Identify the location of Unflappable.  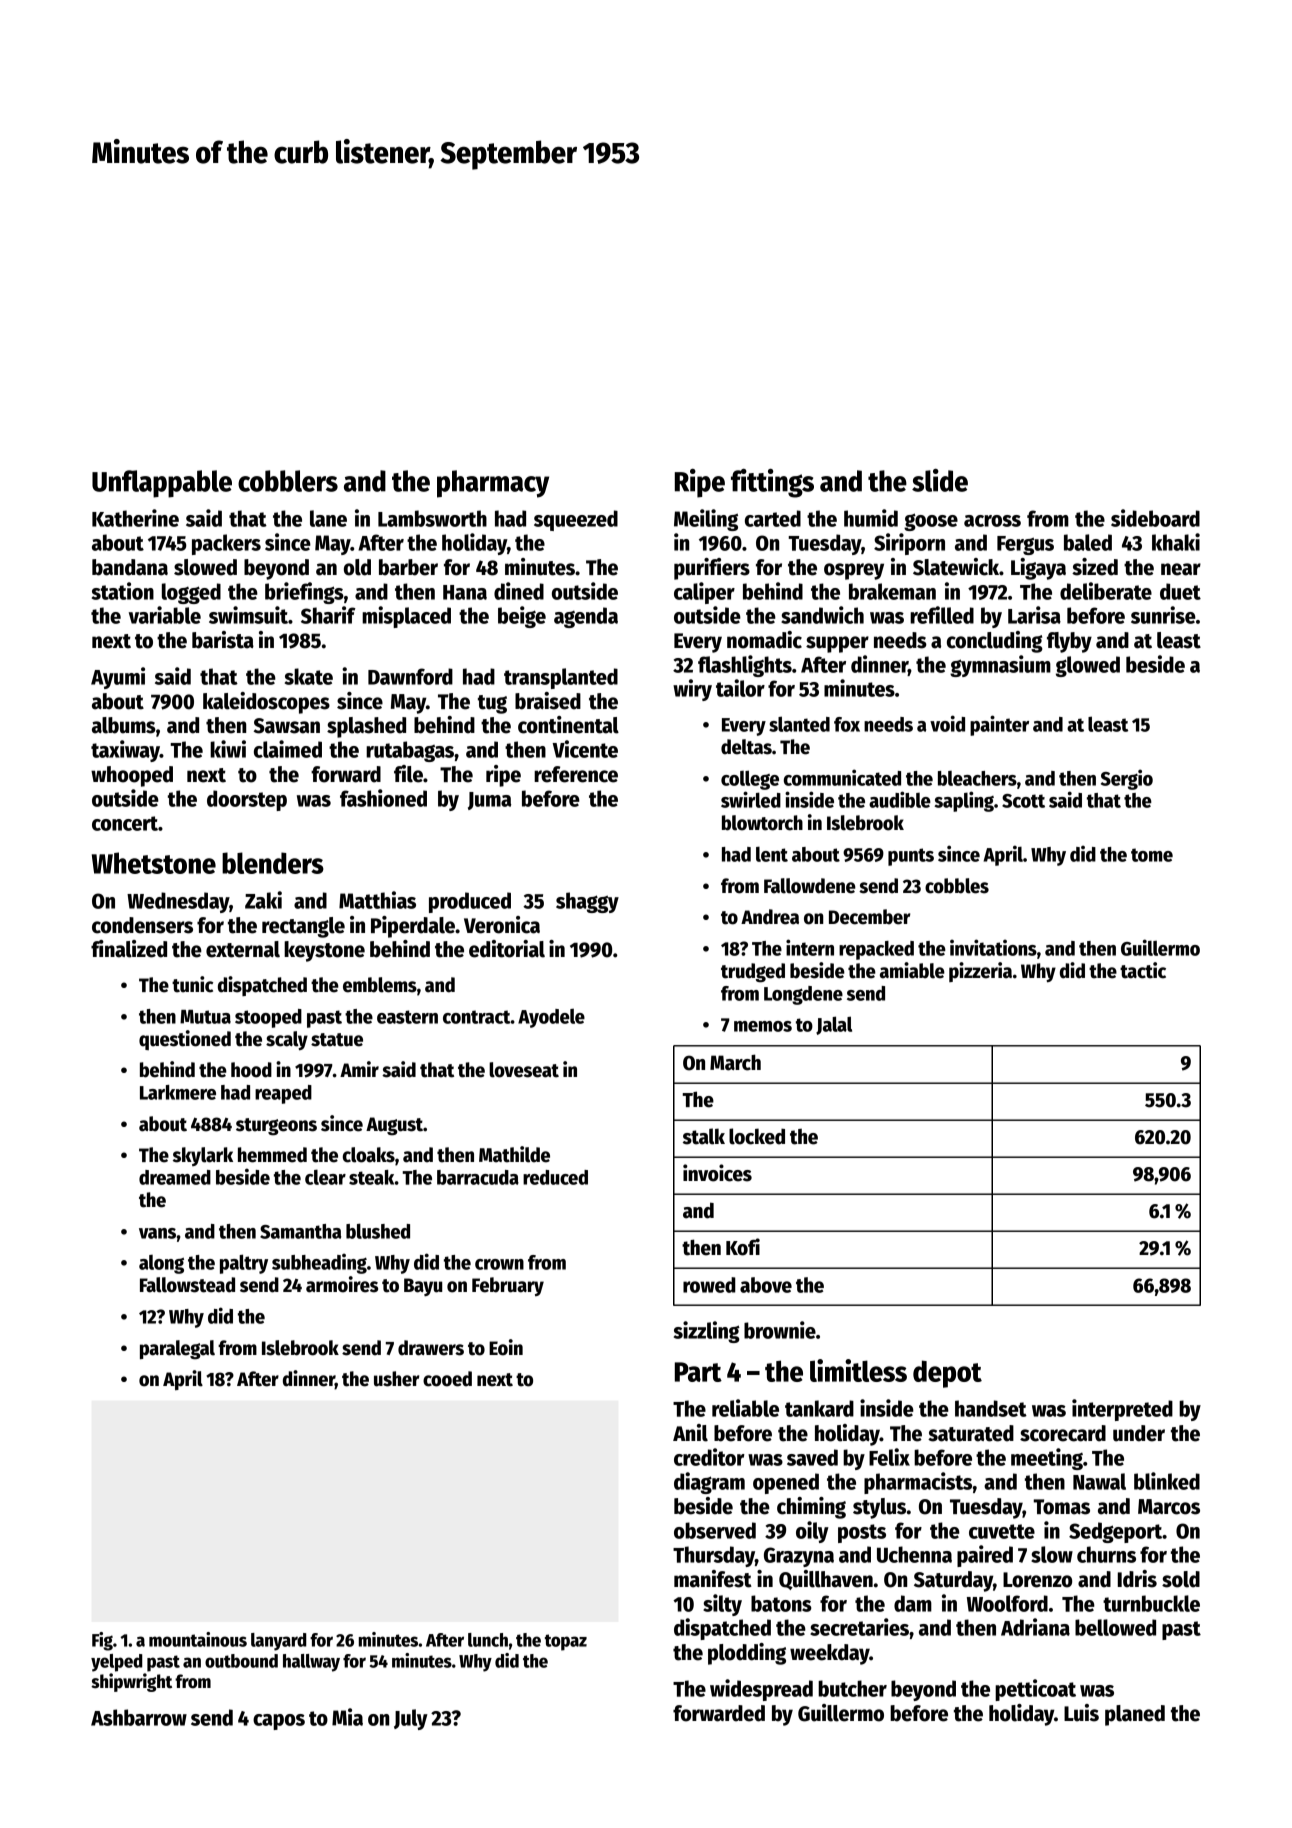
(162, 484).
